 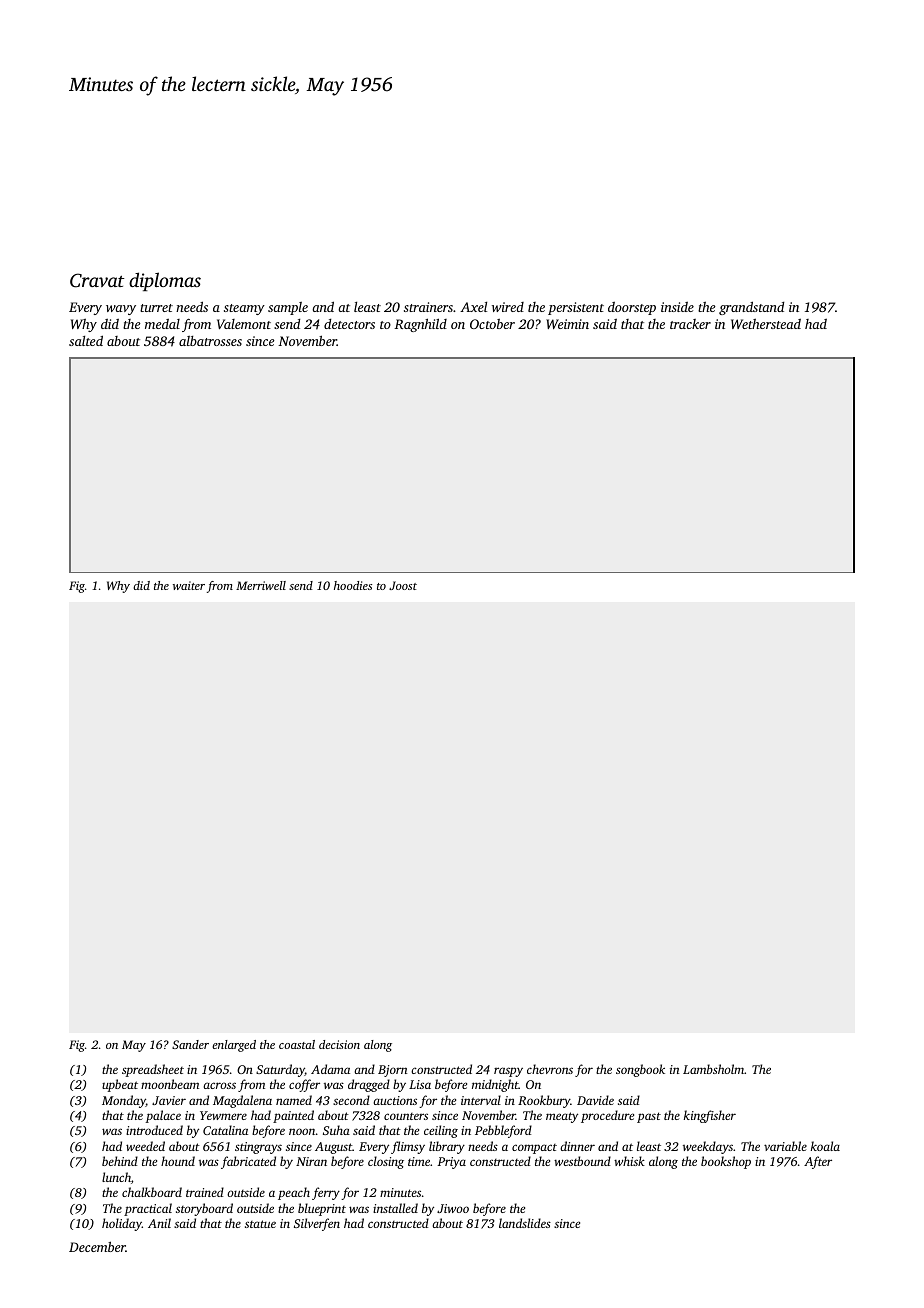 I want to click on hoodies, so click(x=353, y=585).
